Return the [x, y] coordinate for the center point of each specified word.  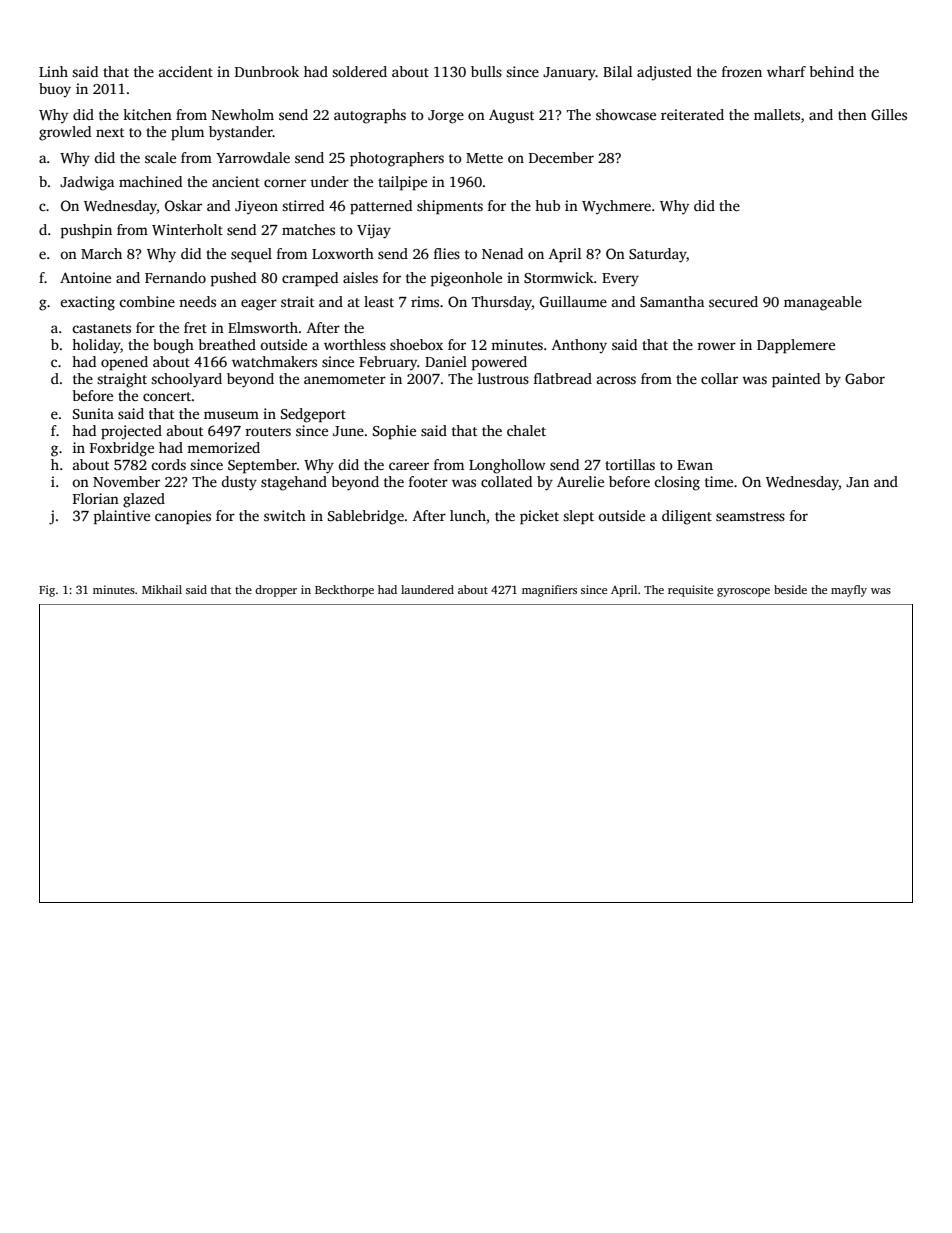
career [409, 466]
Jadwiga [87, 183]
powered [499, 363]
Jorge [446, 117]
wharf [786, 71]
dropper [276, 591]
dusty [239, 483]
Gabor [865, 378]
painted [796, 380]
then [852, 114]
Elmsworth [263, 327]
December [561, 157]
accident [186, 71]
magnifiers [549, 591]
